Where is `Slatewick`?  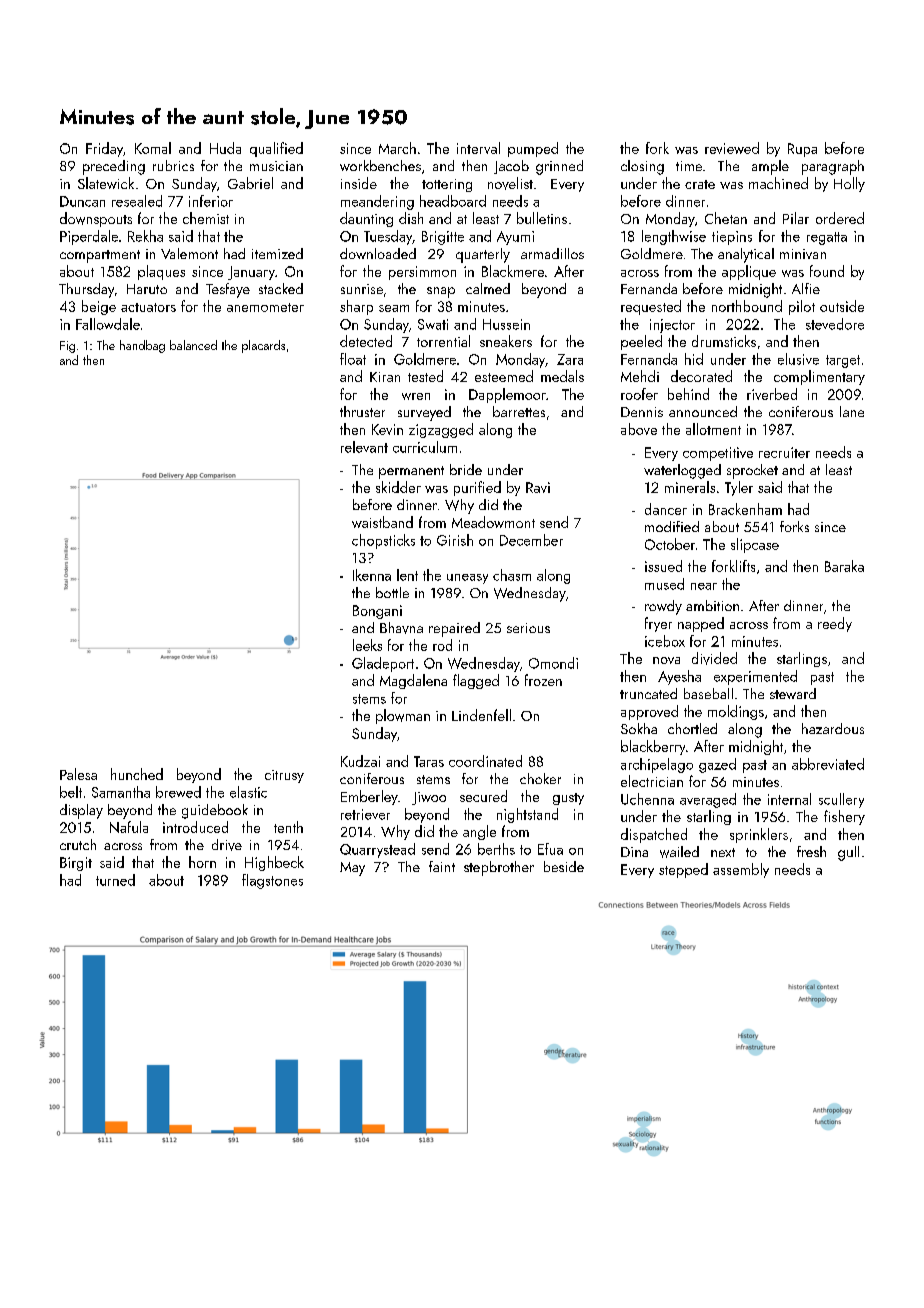 Slatewick is located at coordinates (106, 183).
